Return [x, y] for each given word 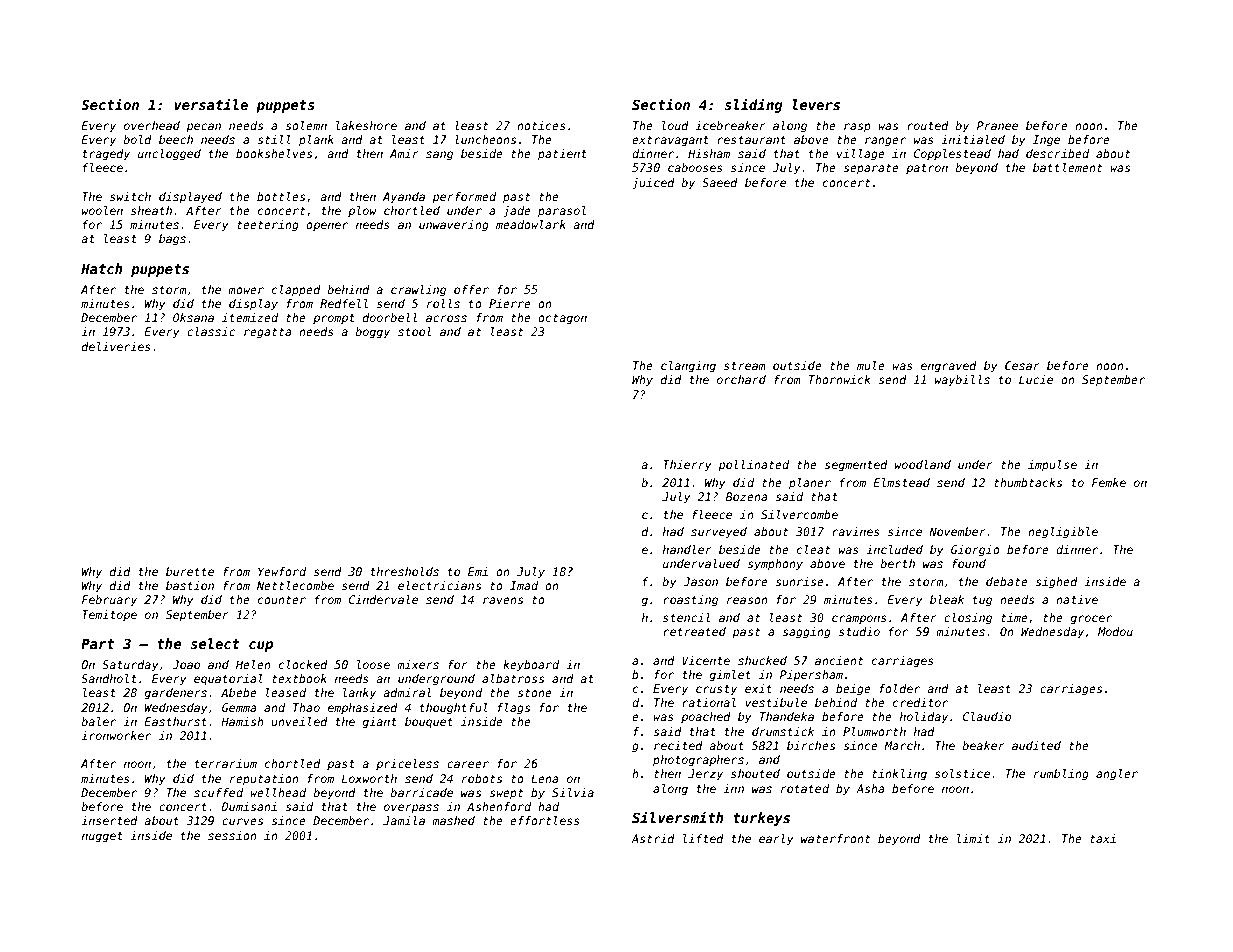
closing [968, 619]
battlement [1067, 167]
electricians [439, 585]
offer [471, 289]
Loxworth [369, 778]
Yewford [282, 571]
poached [706, 718]
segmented [856, 466]
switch [130, 196]
